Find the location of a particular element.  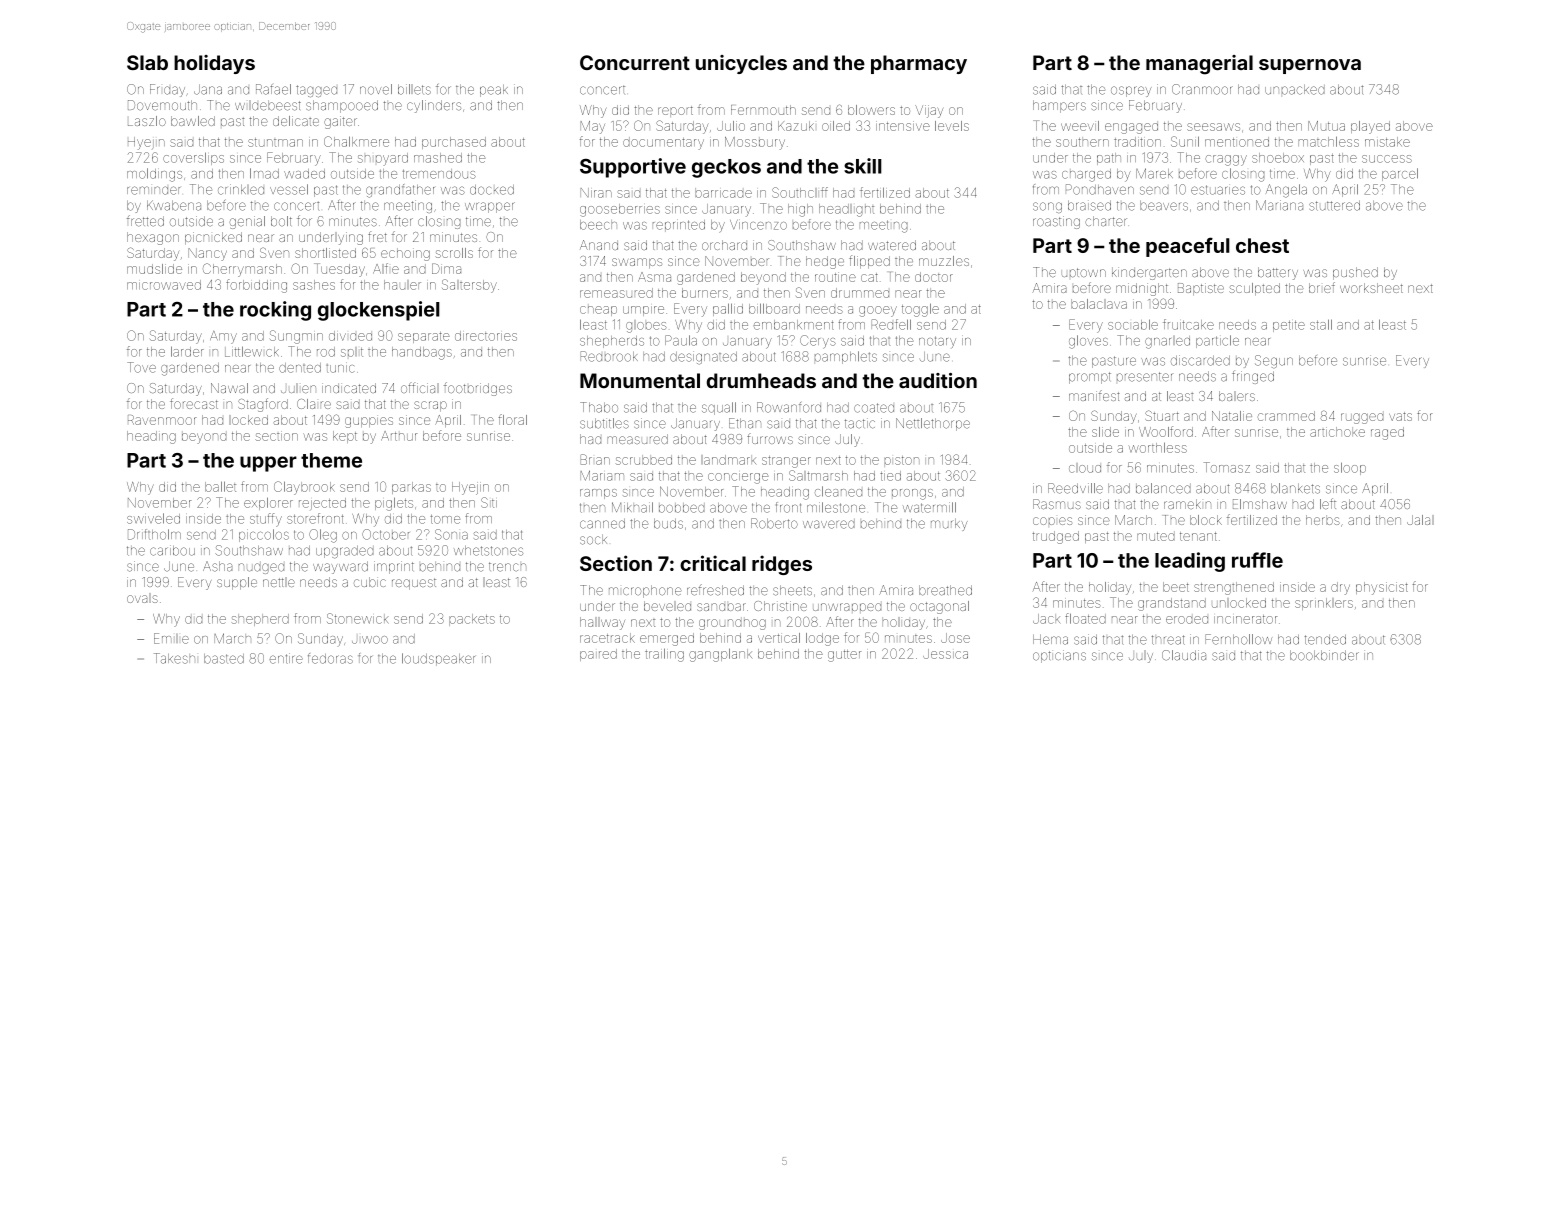

gutter is located at coordinates (844, 656).
